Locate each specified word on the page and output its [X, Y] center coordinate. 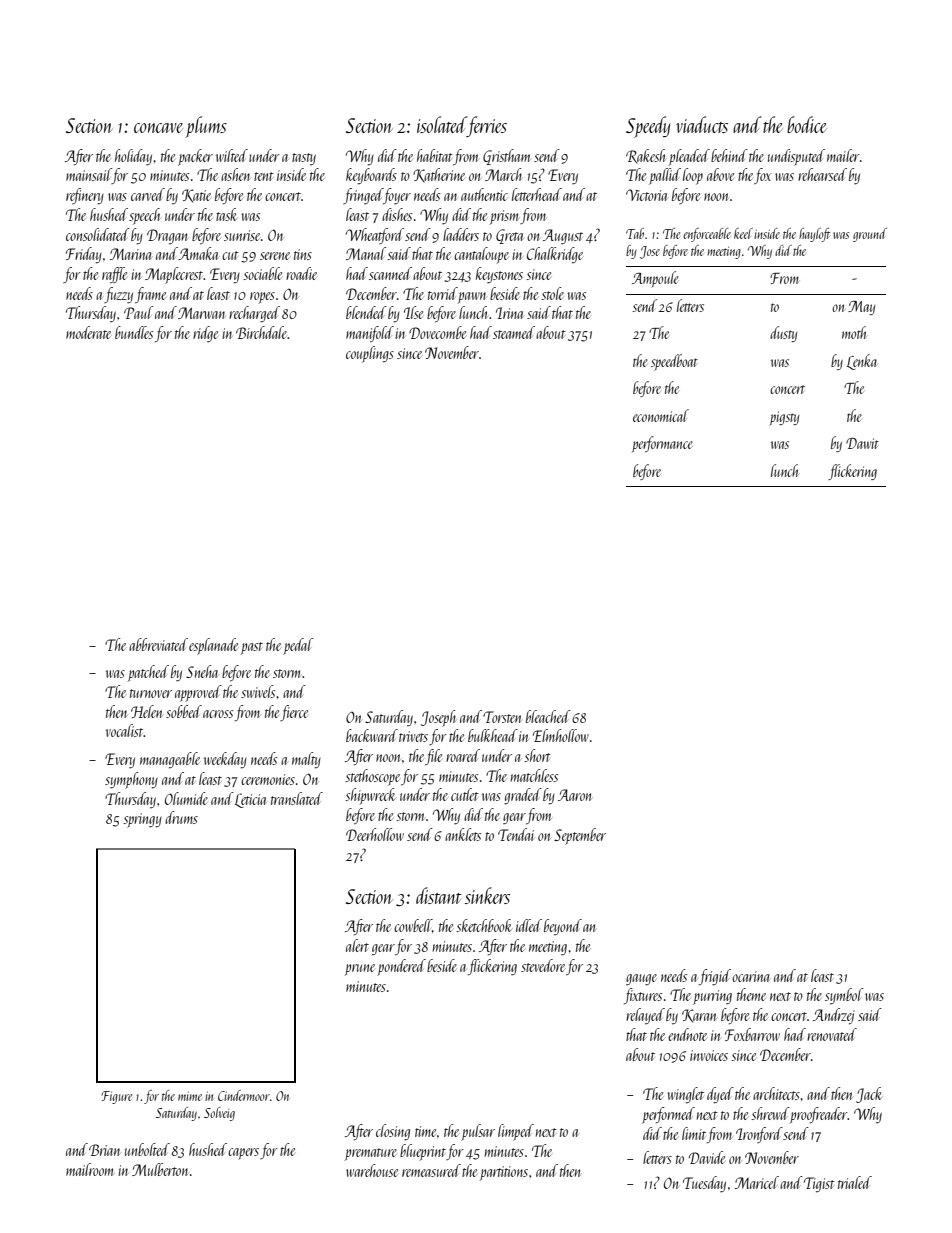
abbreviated [158, 644]
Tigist [819, 1184]
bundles [134, 332]
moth [854, 332]
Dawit [862, 443]
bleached [548, 716]
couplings [370, 354]
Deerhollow [375, 834]
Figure [116, 1097]
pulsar [478, 1132]
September [580, 836]
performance [662, 444]
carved [148, 194]
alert [357, 945]
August [563, 236]
